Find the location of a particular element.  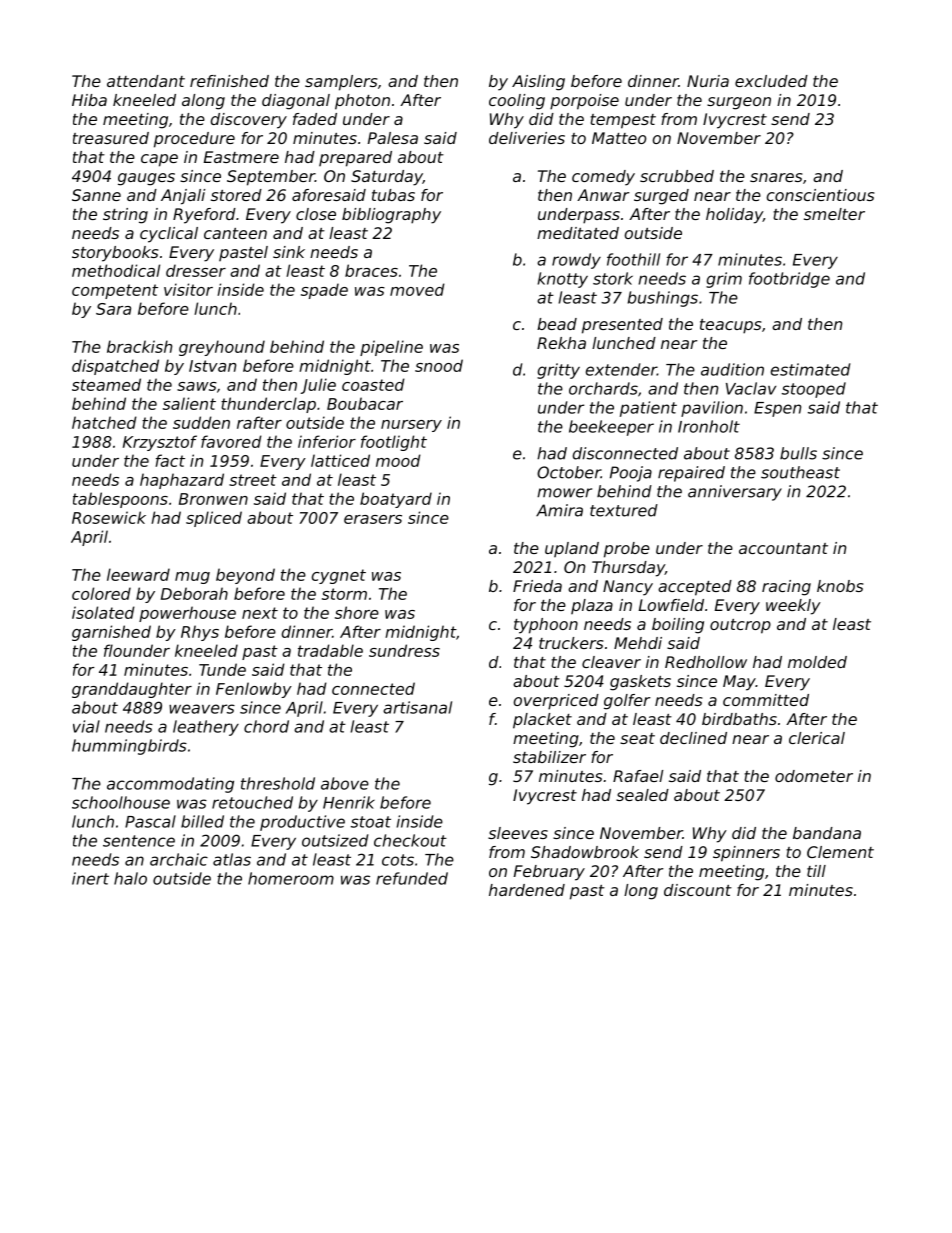

inert is located at coordinates (90, 878).
